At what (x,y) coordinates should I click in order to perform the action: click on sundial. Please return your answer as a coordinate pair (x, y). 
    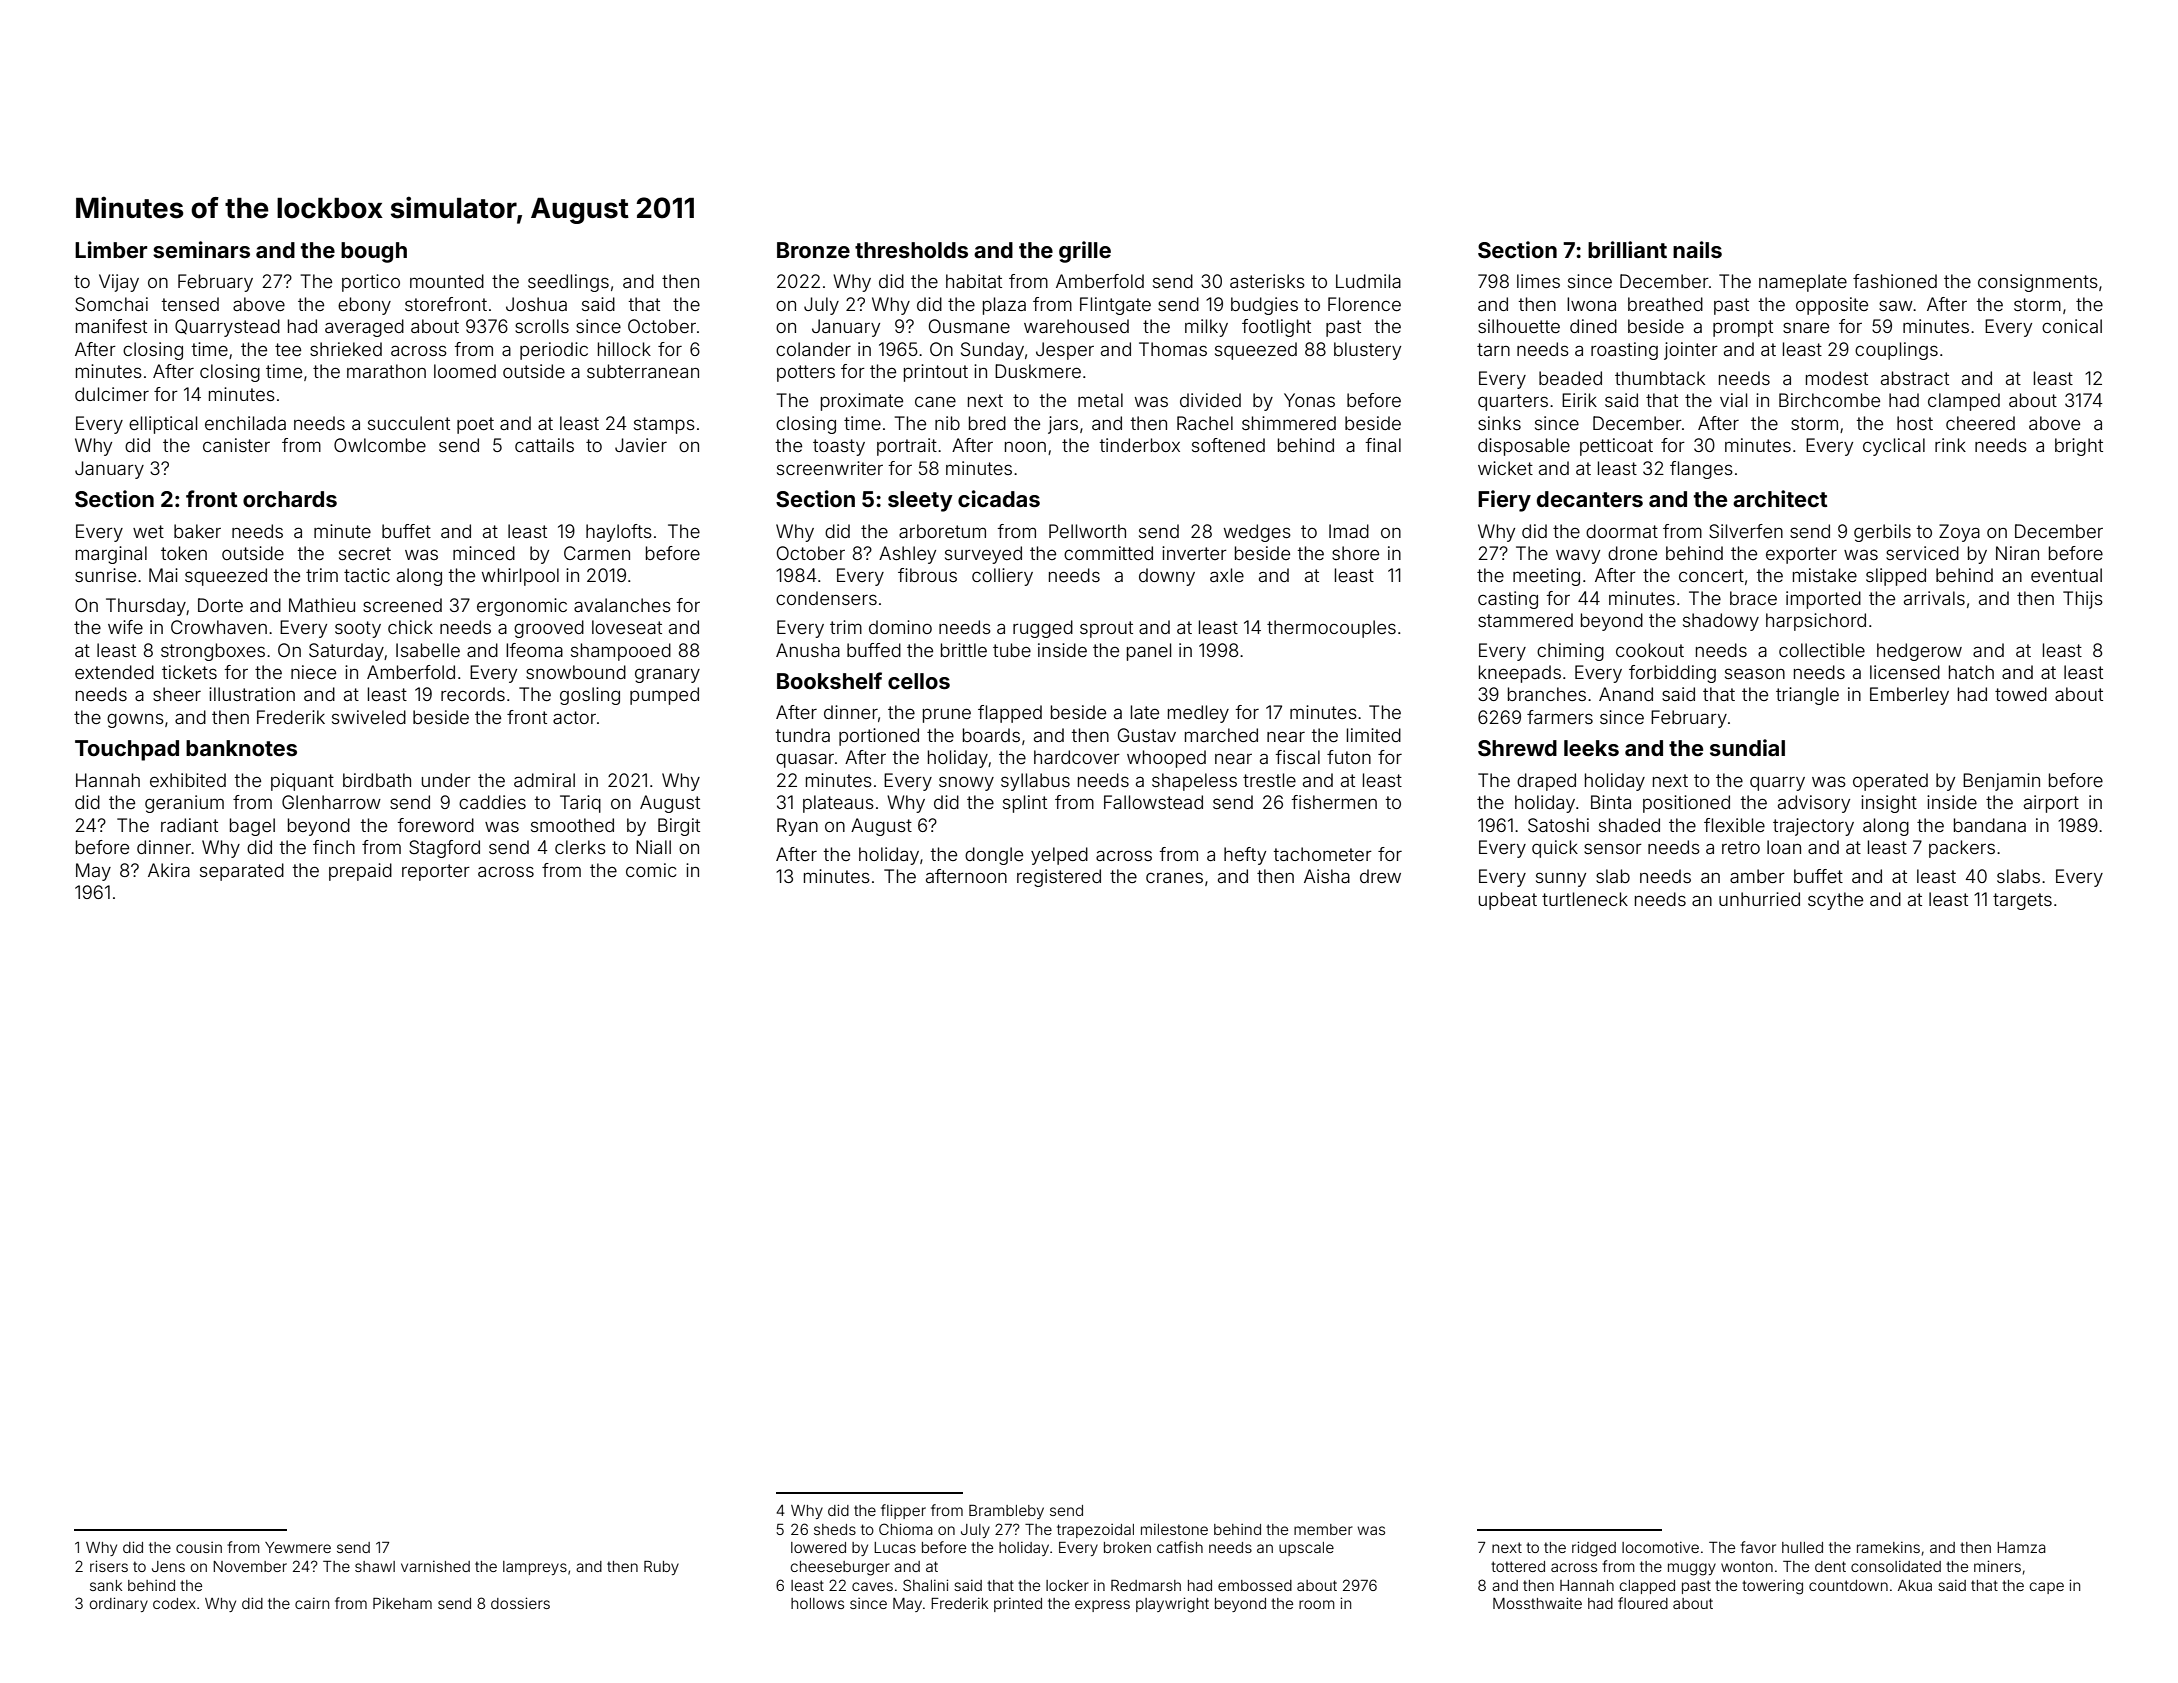
    Looking at the image, I should click on (1747, 747).
